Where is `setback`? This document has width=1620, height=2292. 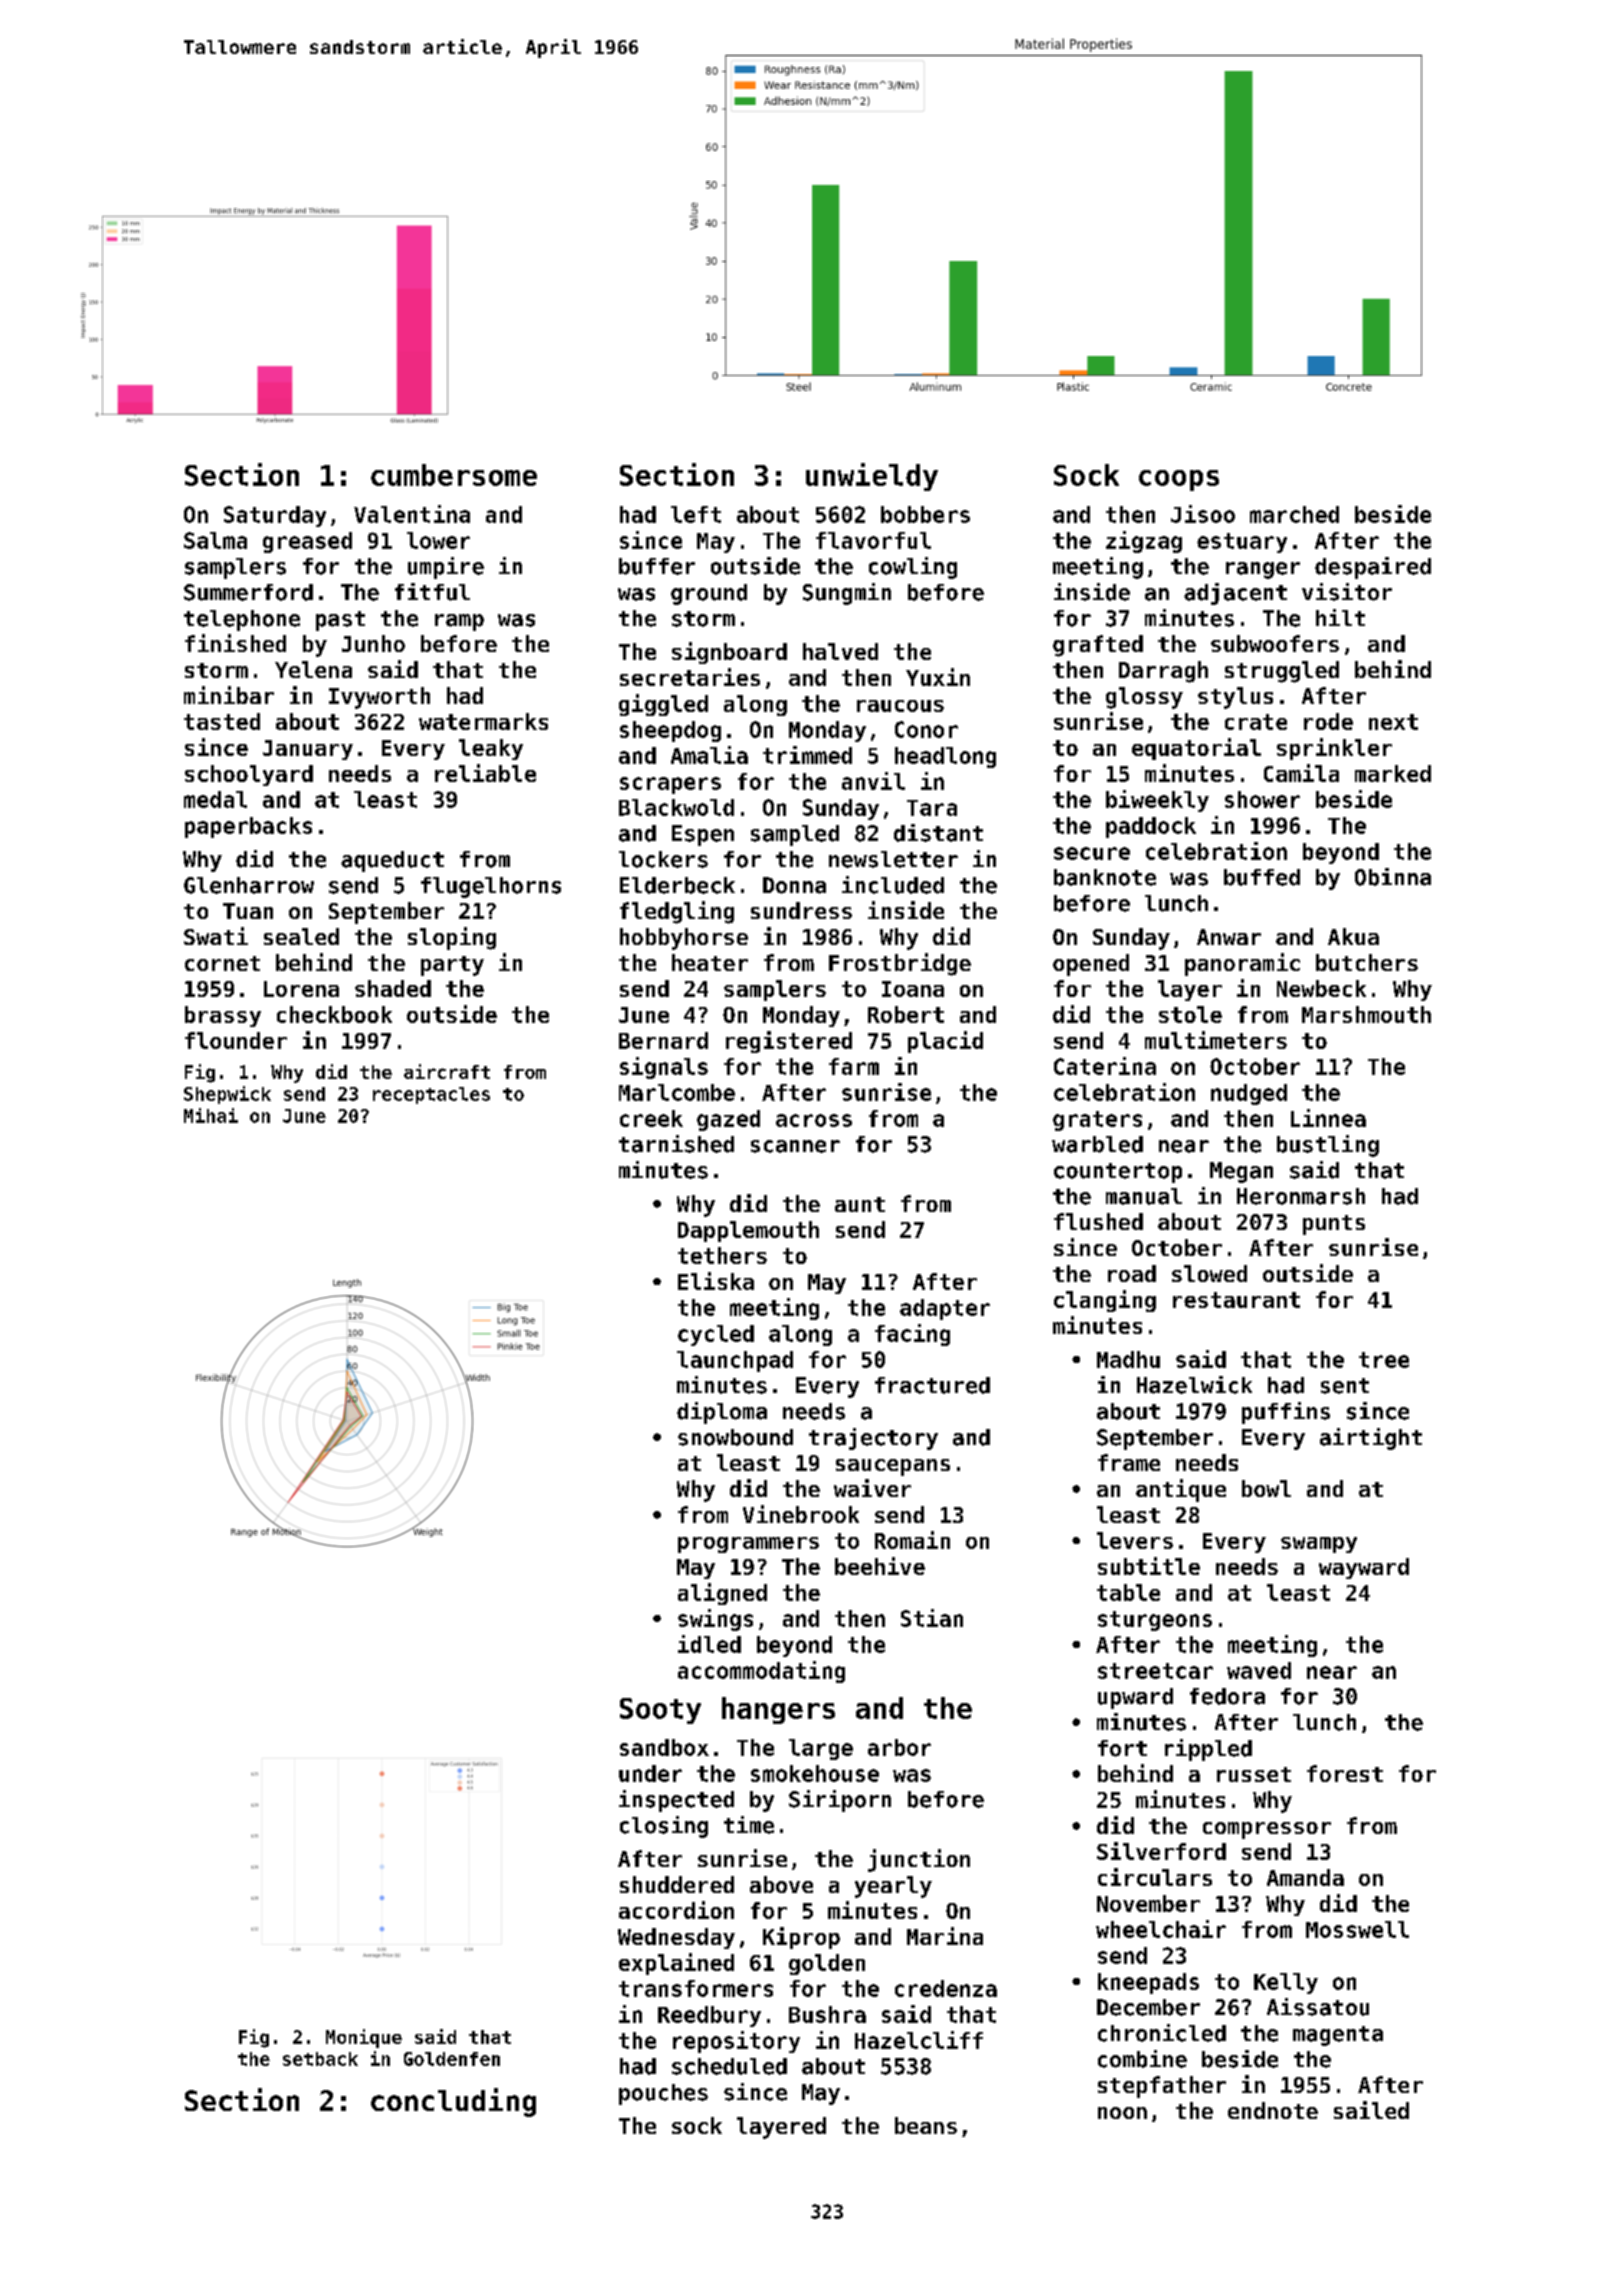 setback is located at coordinates (320, 2059).
